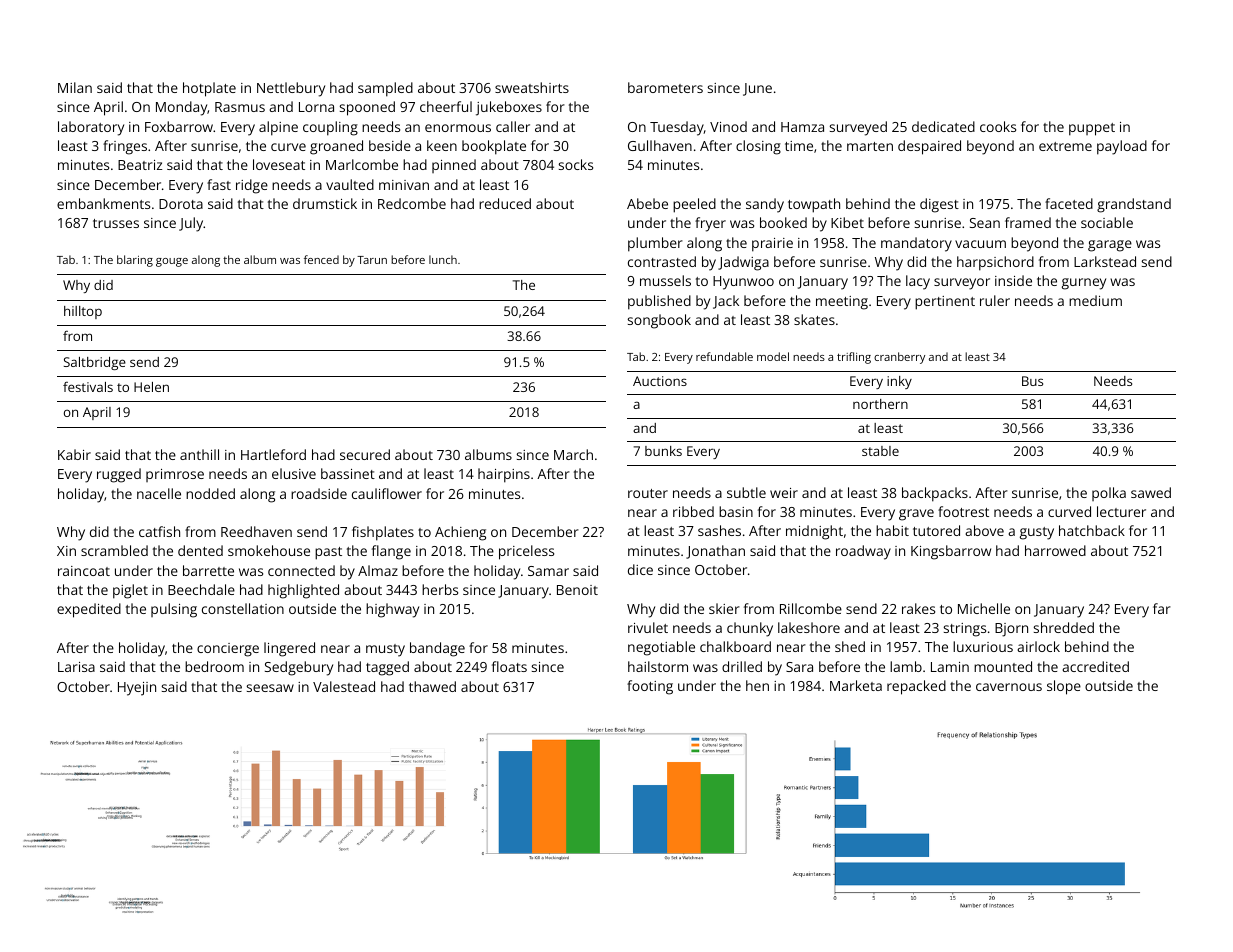 The height and width of the document is (952, 1233). Describe the element at coordinates (199, 454) in the document. I see `anthill` at that location.
